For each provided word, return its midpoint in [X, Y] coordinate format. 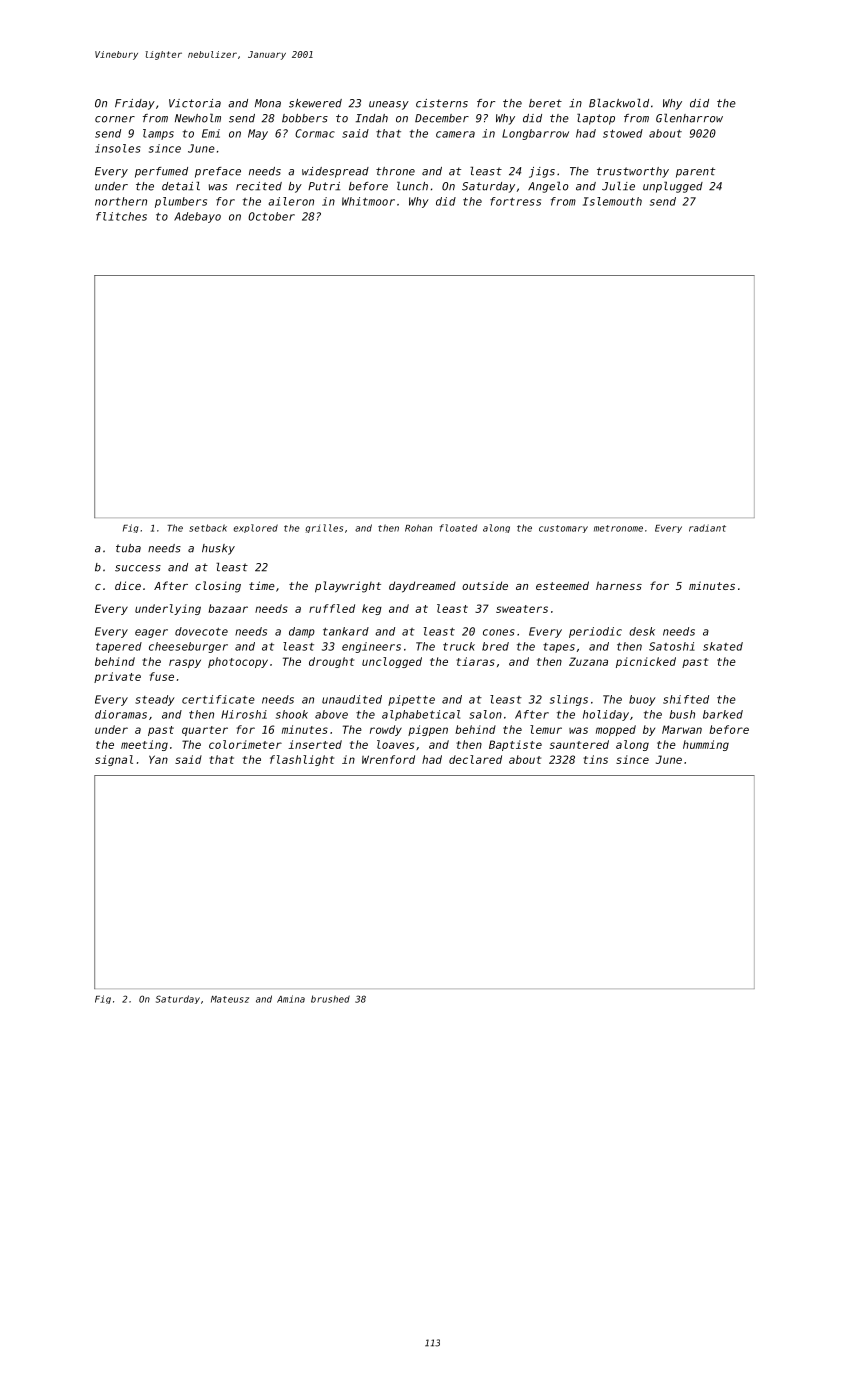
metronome [618, 528]
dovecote [201, 631]
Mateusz [230, 999]
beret [545, 103]
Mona [268, 103]
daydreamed [422, 587]
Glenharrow [689, 118]
